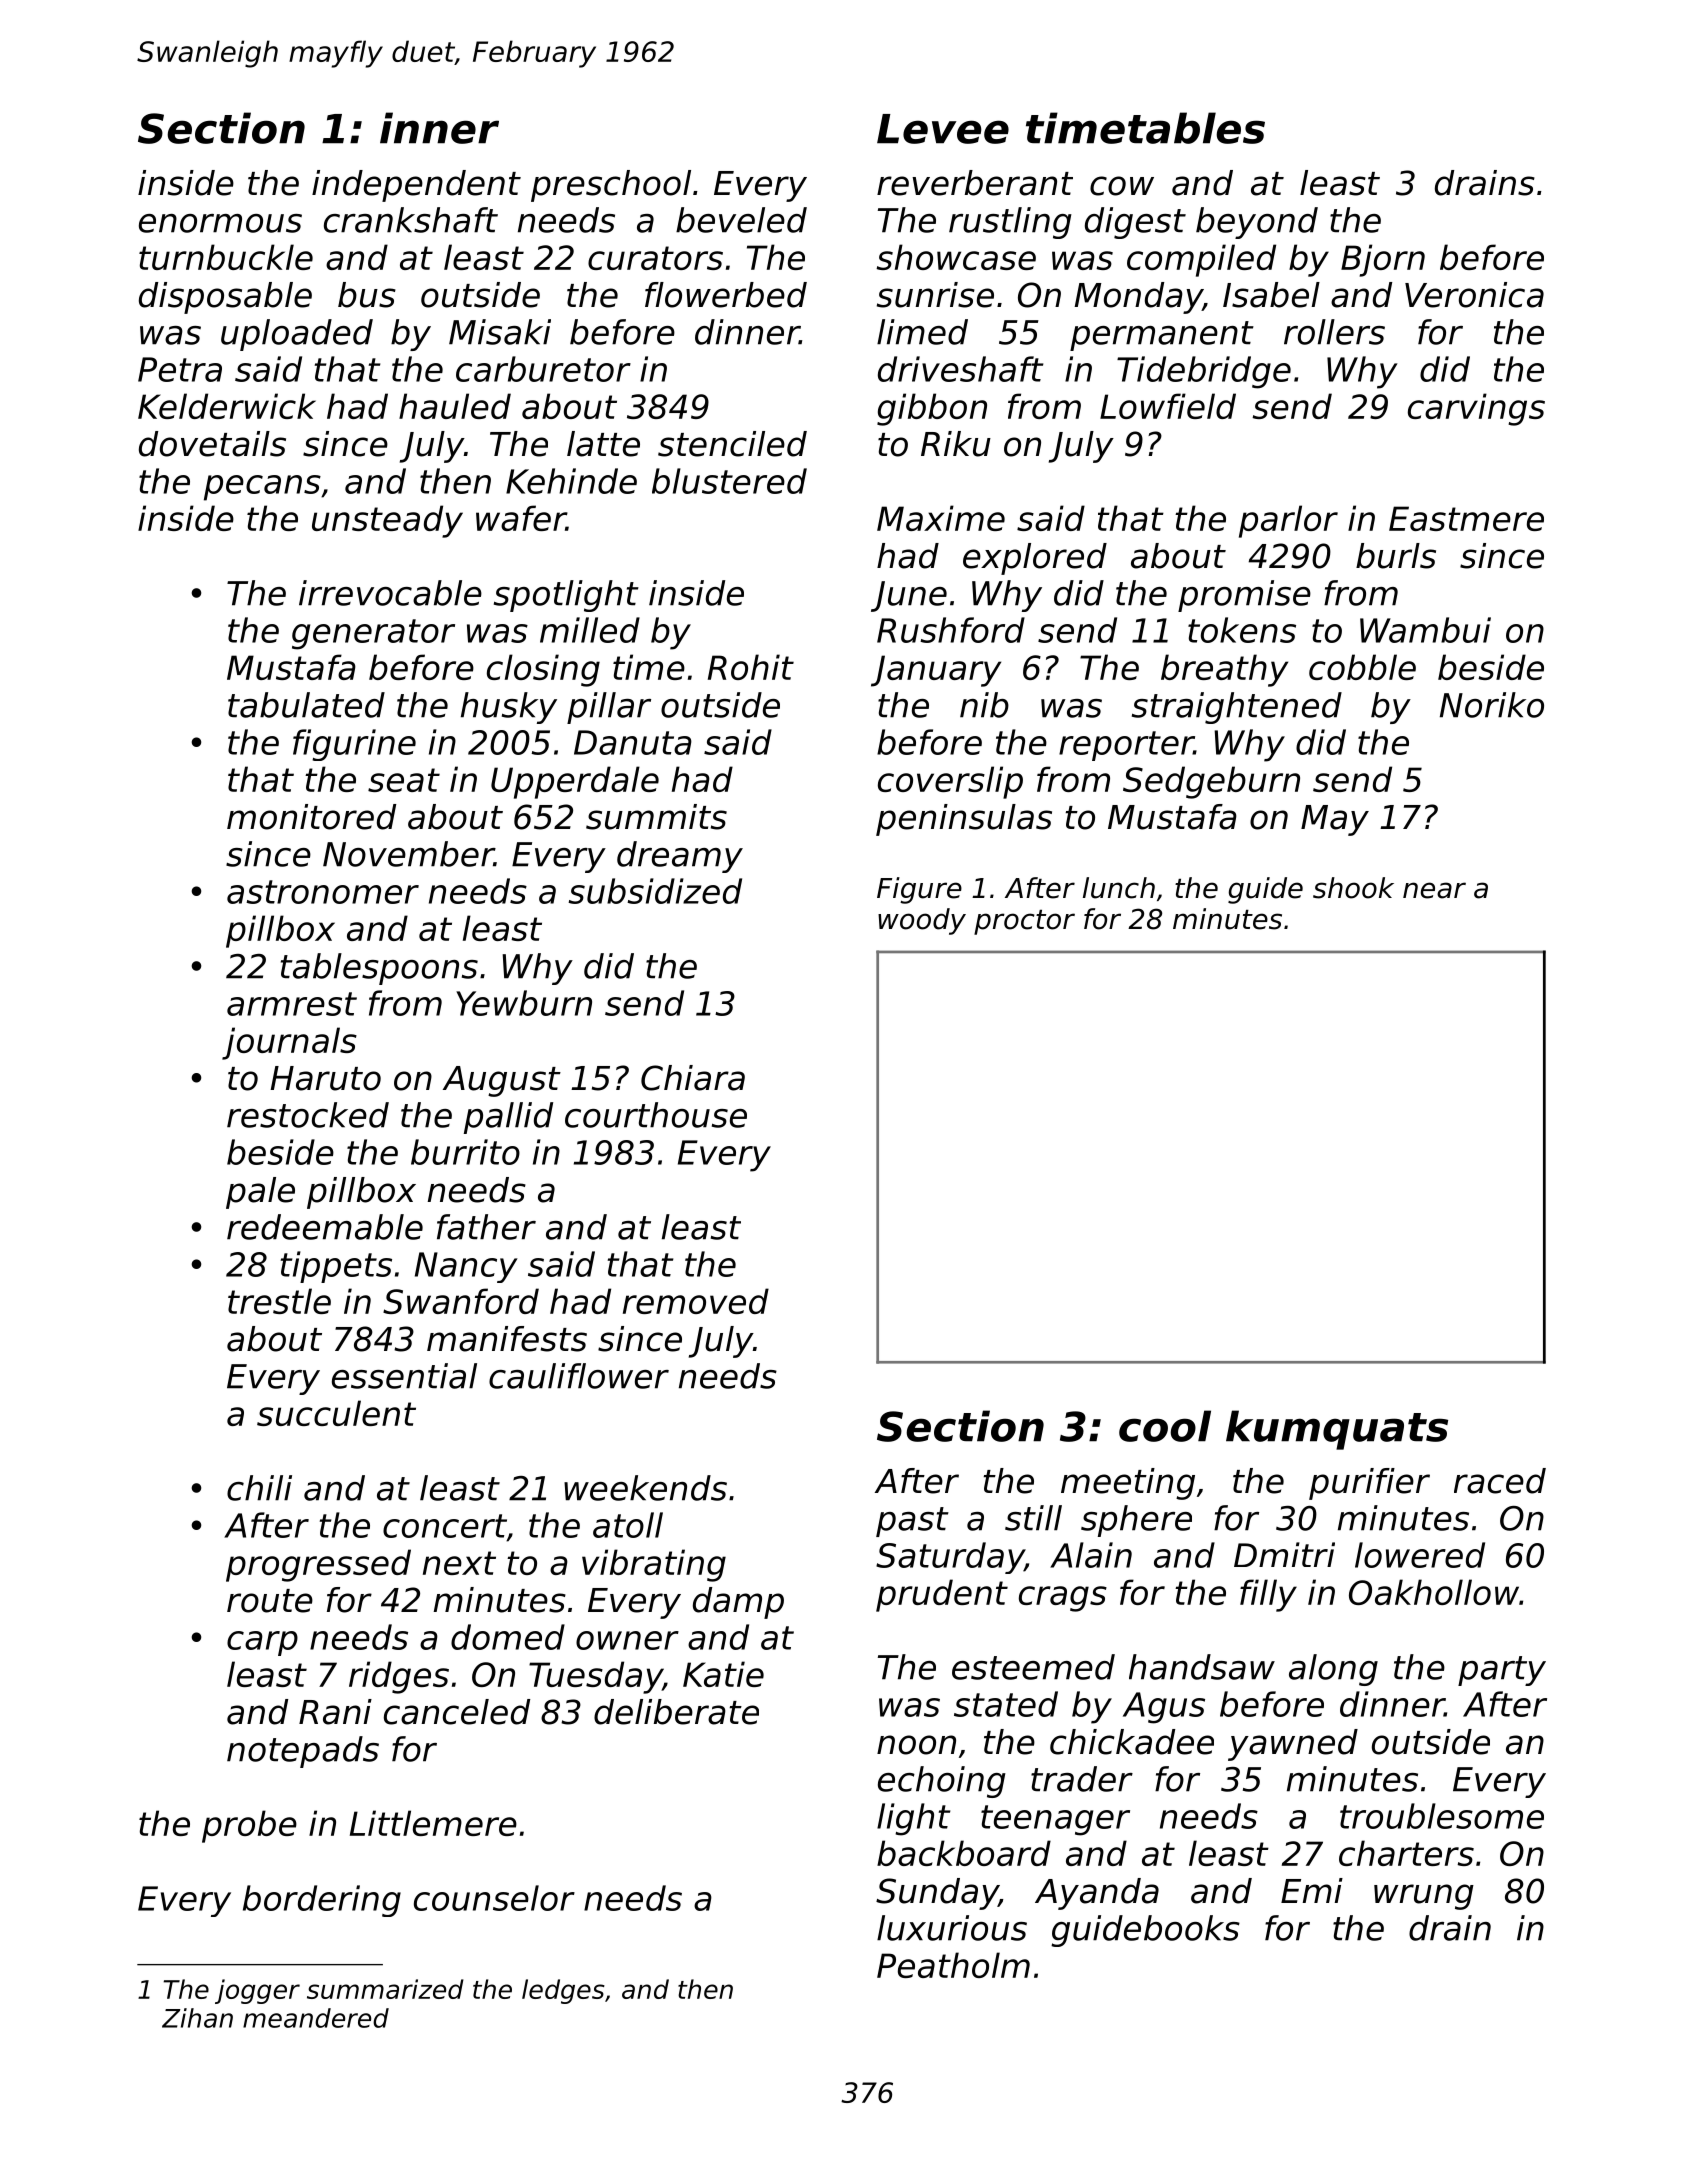 The width and height of the page is (1683, 2178). I want to click on armrest, so click(292, 1004).
